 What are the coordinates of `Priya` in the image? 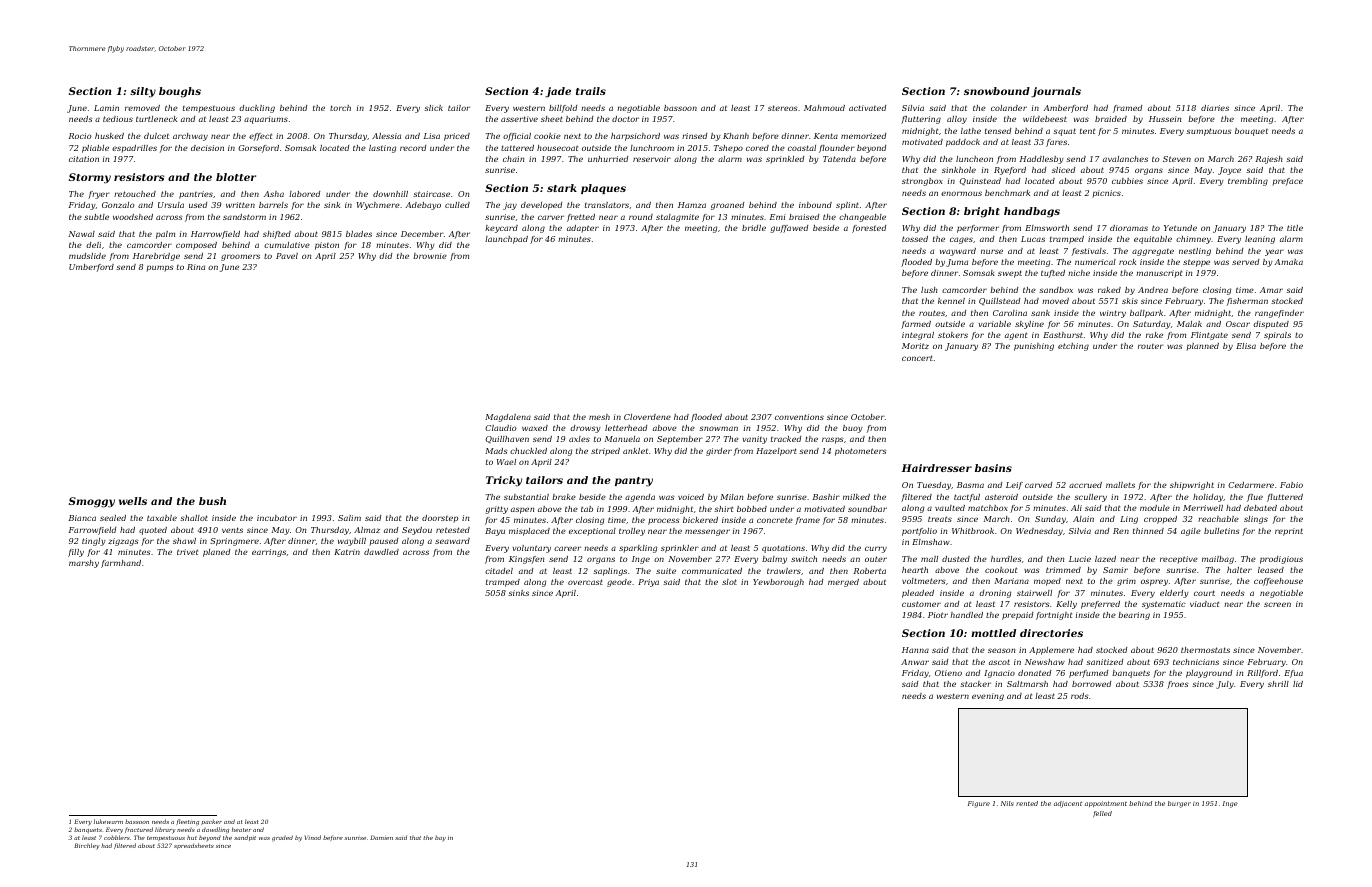 It's located at (648, 583).
